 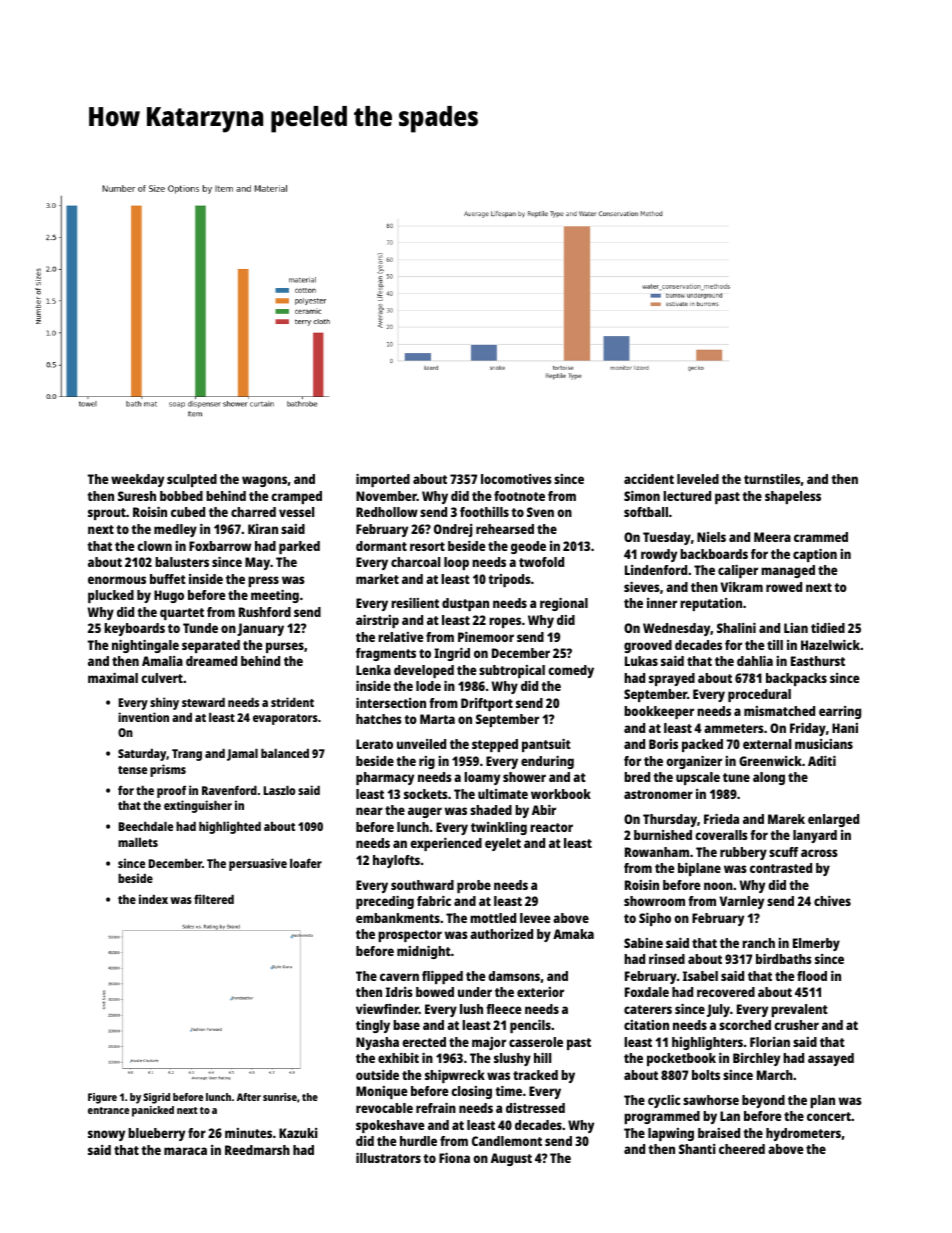 What do you see at coordinates (113, 678) in the page?
I see `maximal` at bounding box center [113, 678].
